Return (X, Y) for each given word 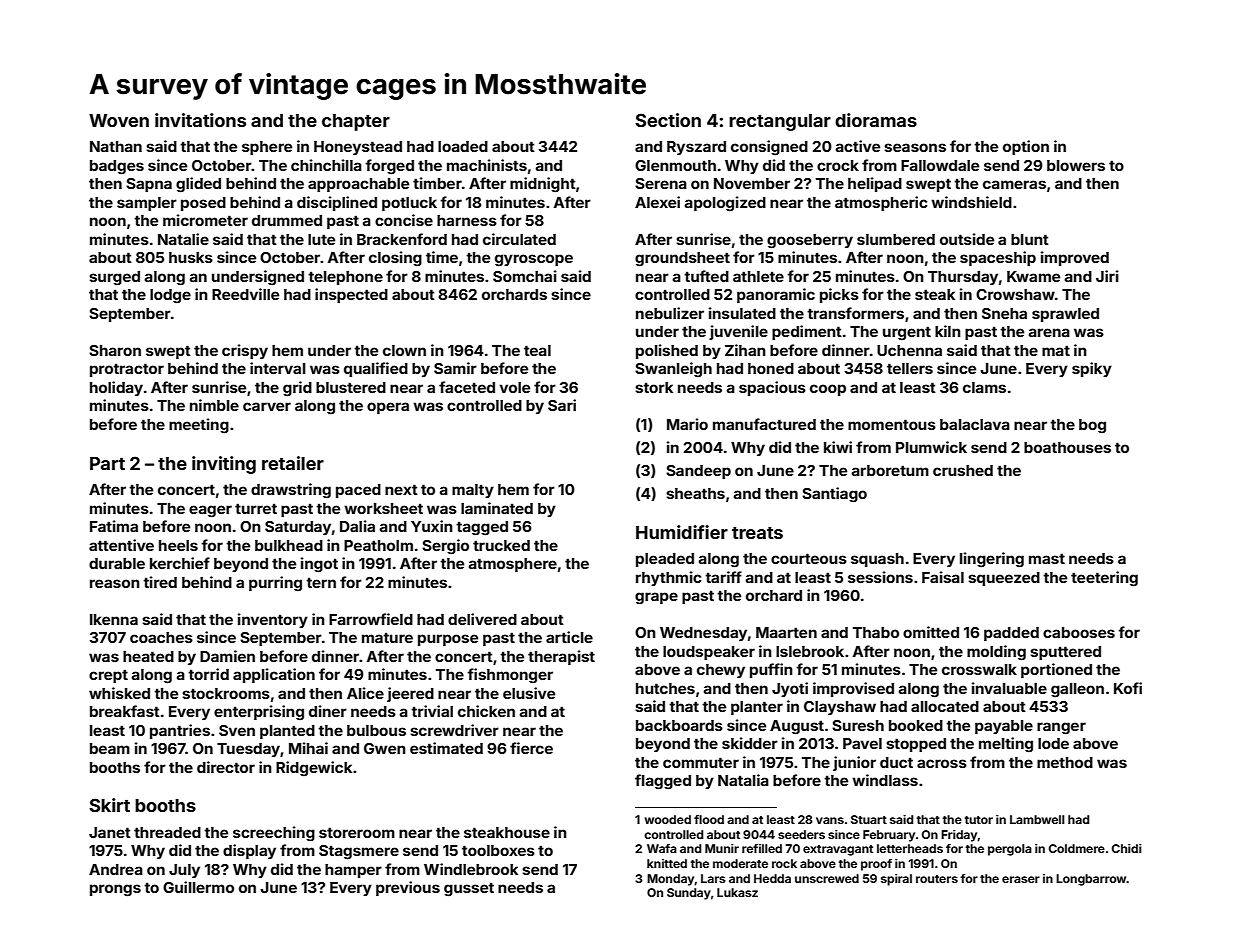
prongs (115, 890)
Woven (119, 120)
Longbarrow (1091, 880)
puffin (771, 670)
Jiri (1107, 276)
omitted (931, 632)
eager (210, 511)
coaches (161, 637)
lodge (170, 296)
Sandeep (698, 472)
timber (437, 183)
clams (984, 387)
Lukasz (737, 892)
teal (537, 350)
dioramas (876, 120)
